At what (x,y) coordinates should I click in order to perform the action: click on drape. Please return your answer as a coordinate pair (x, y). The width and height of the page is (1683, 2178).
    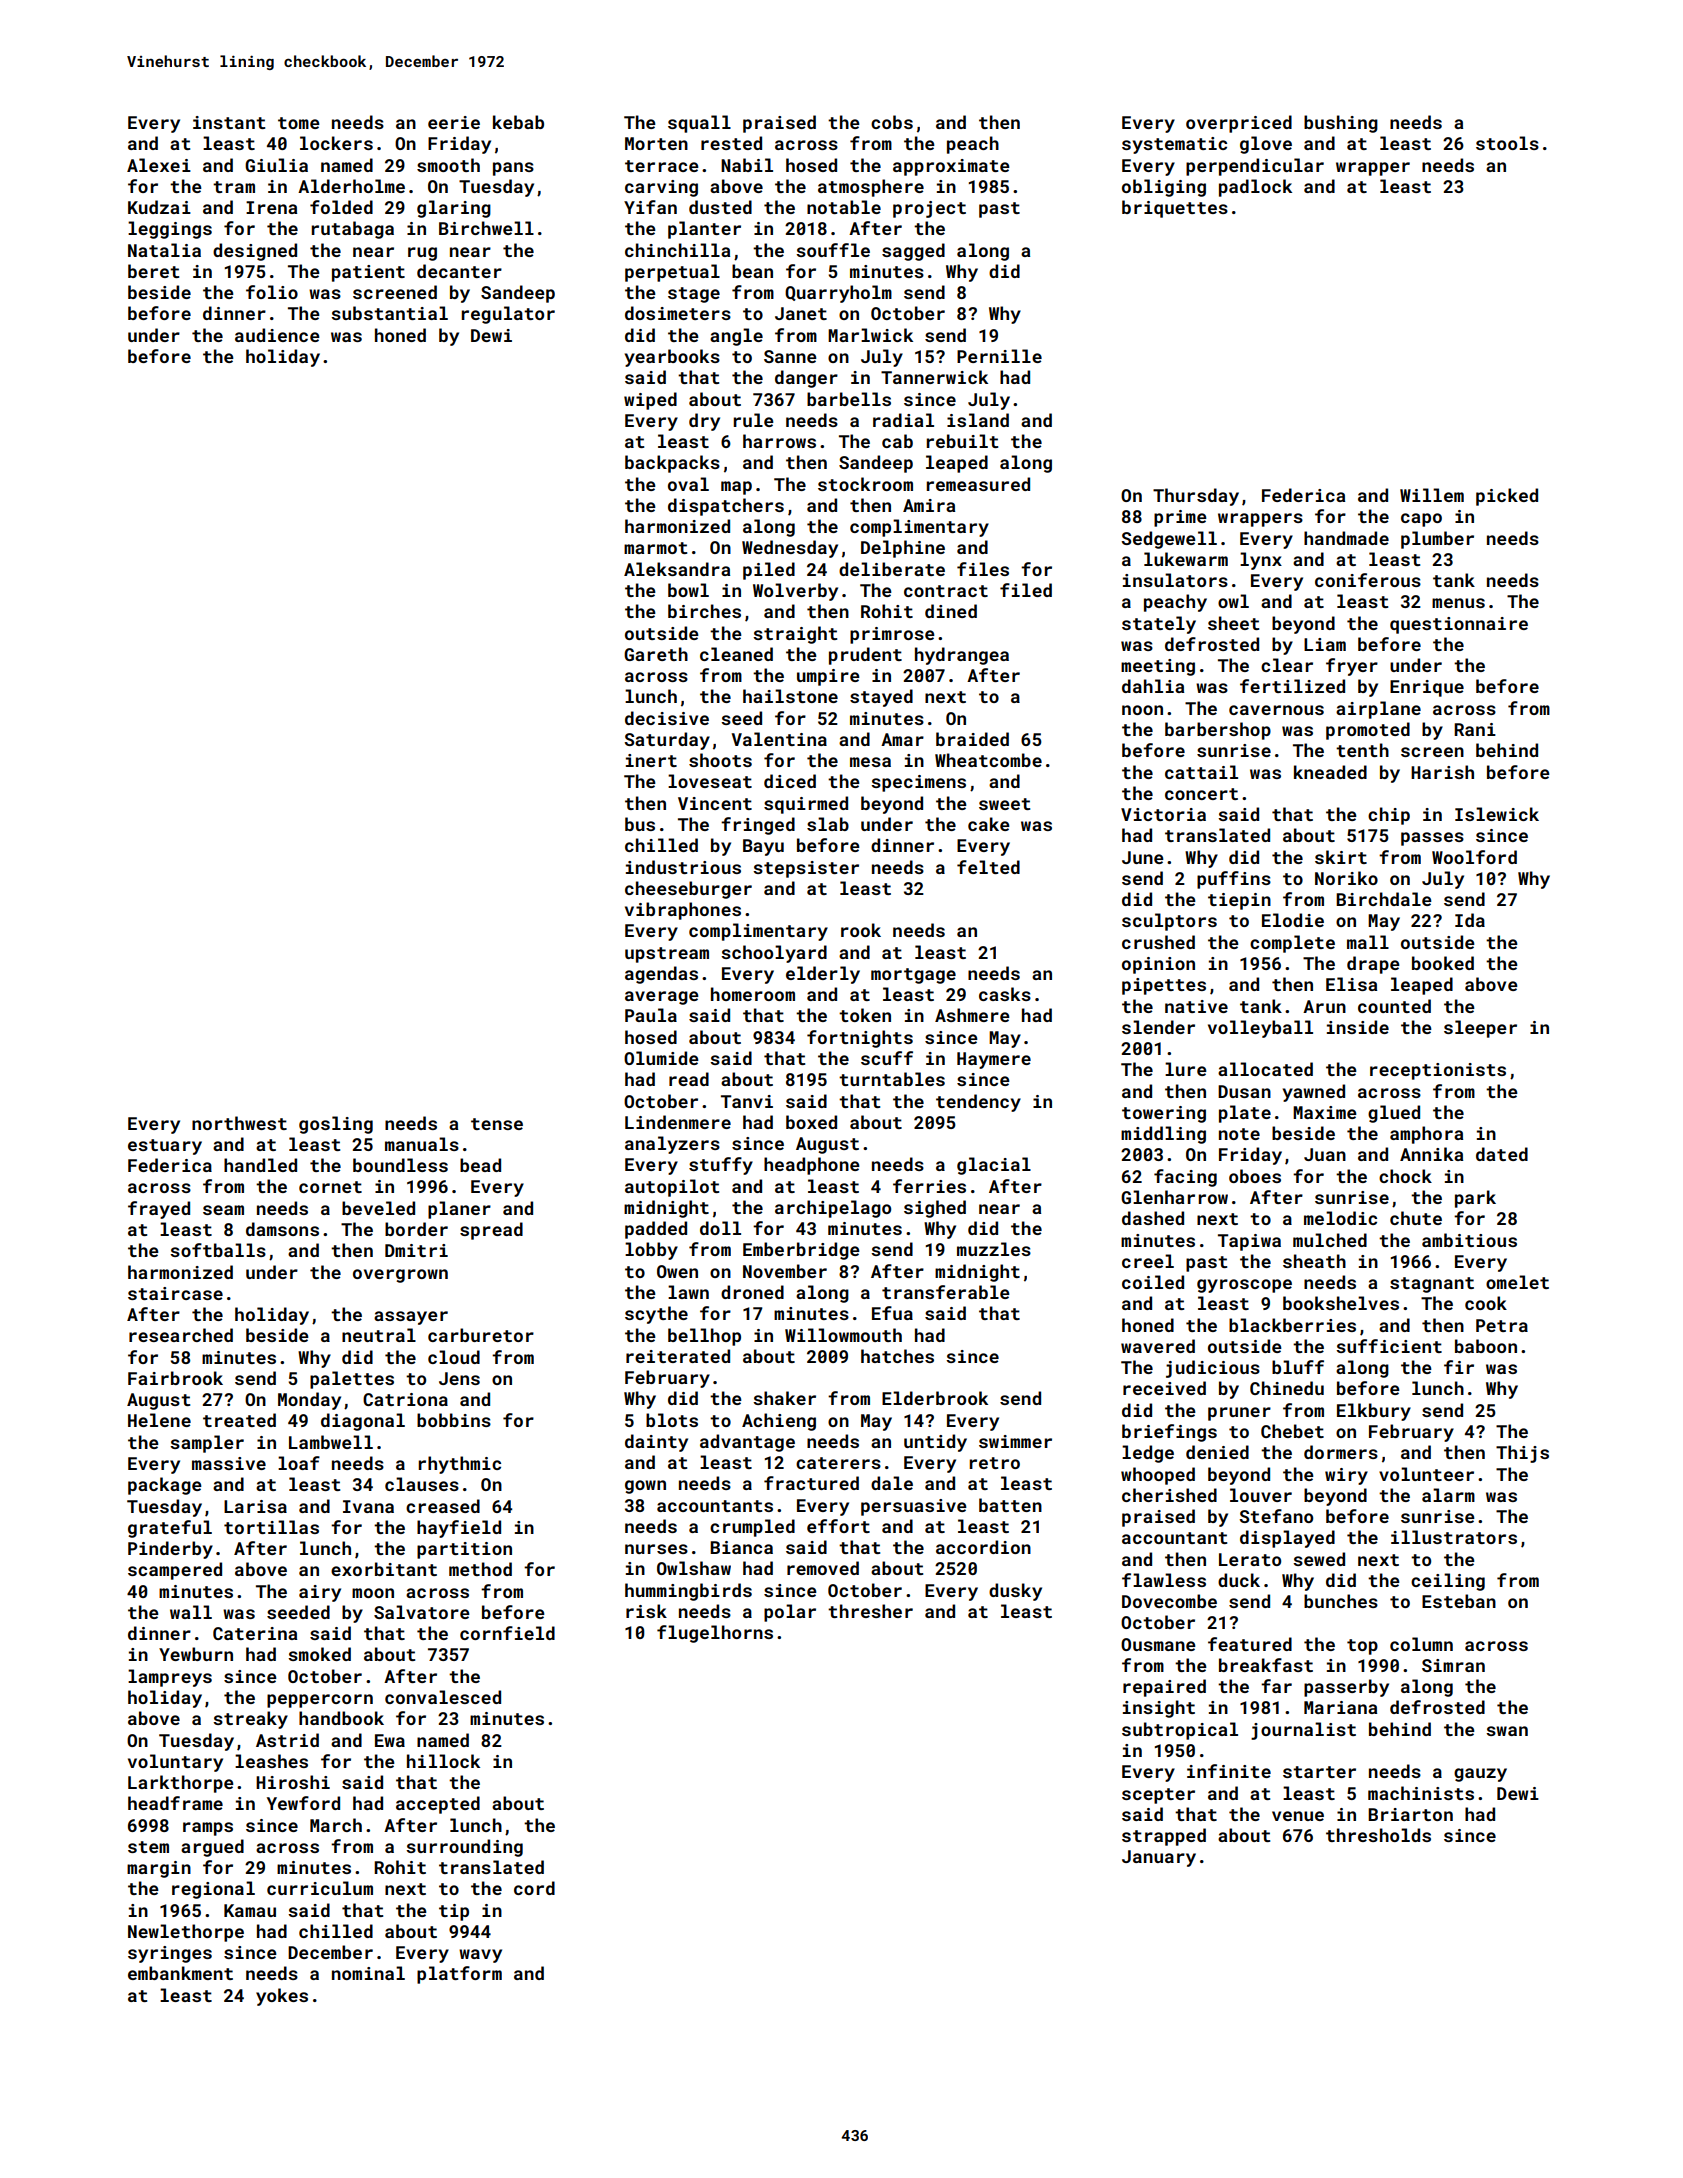
    Looking at the image, I should click on (1373, 965).
